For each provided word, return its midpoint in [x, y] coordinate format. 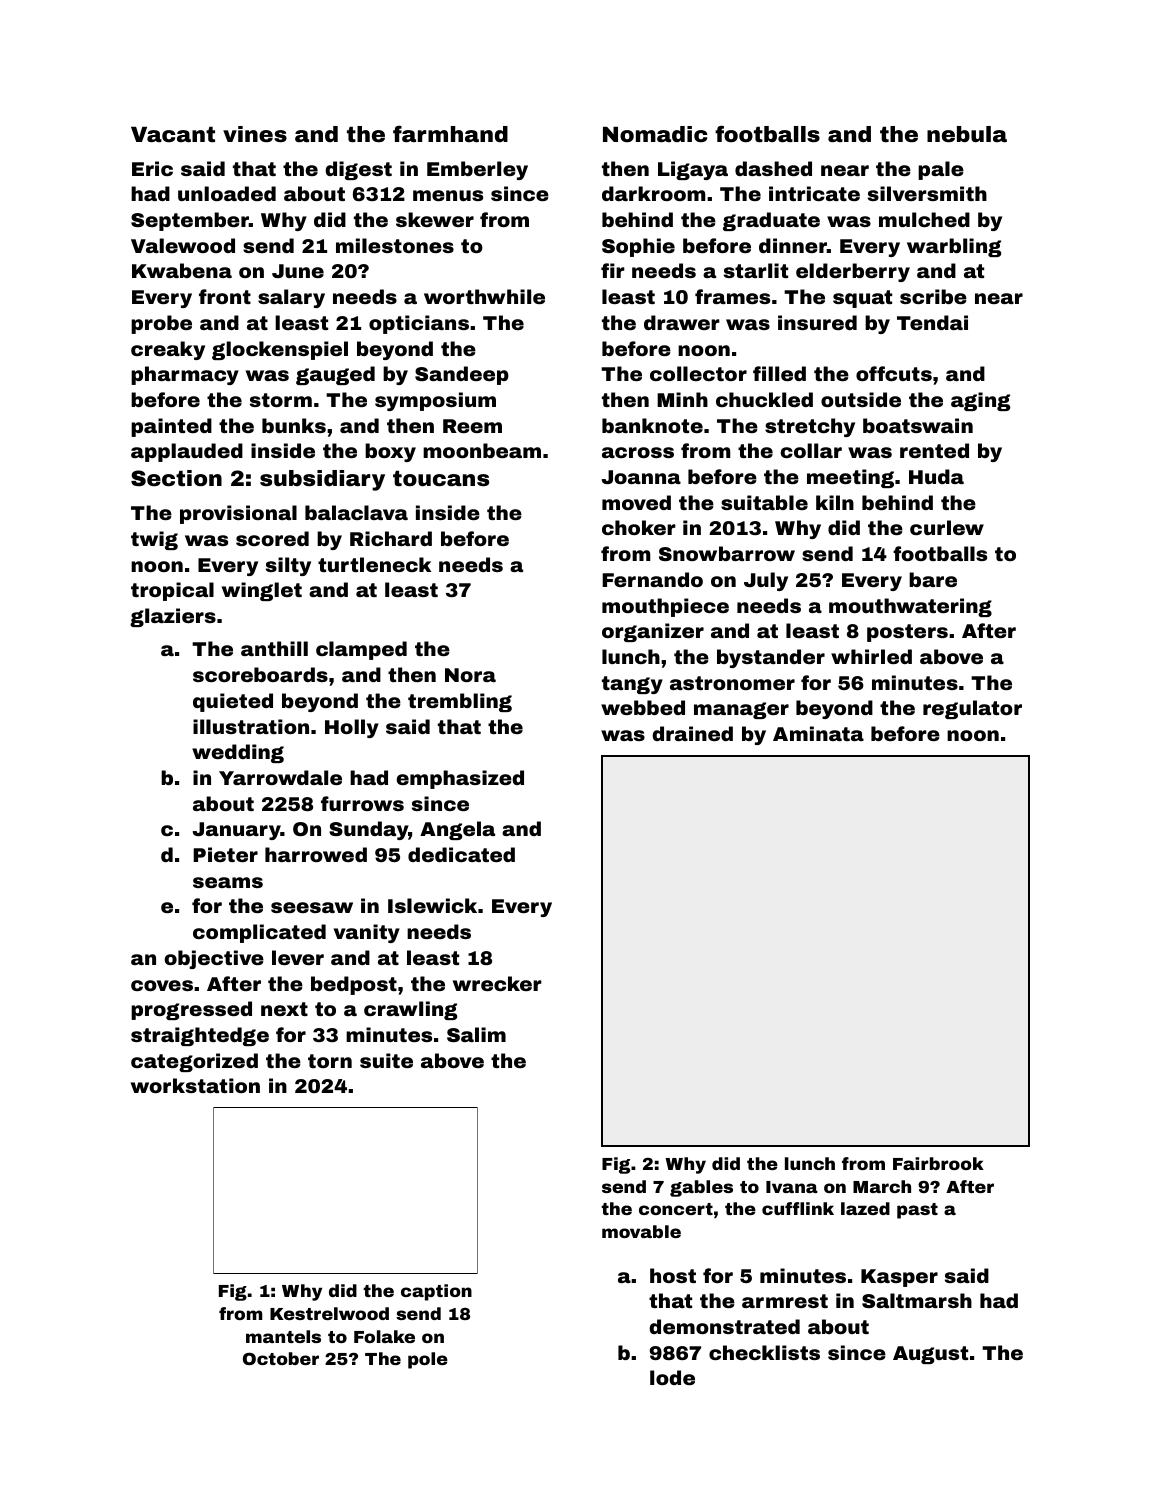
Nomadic [655, 134]
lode [672, 1377]
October [281, 1358]
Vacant [173, 135]
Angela [457, 830]
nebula [967, 134]
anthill [274, 648]
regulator [972, 709]
